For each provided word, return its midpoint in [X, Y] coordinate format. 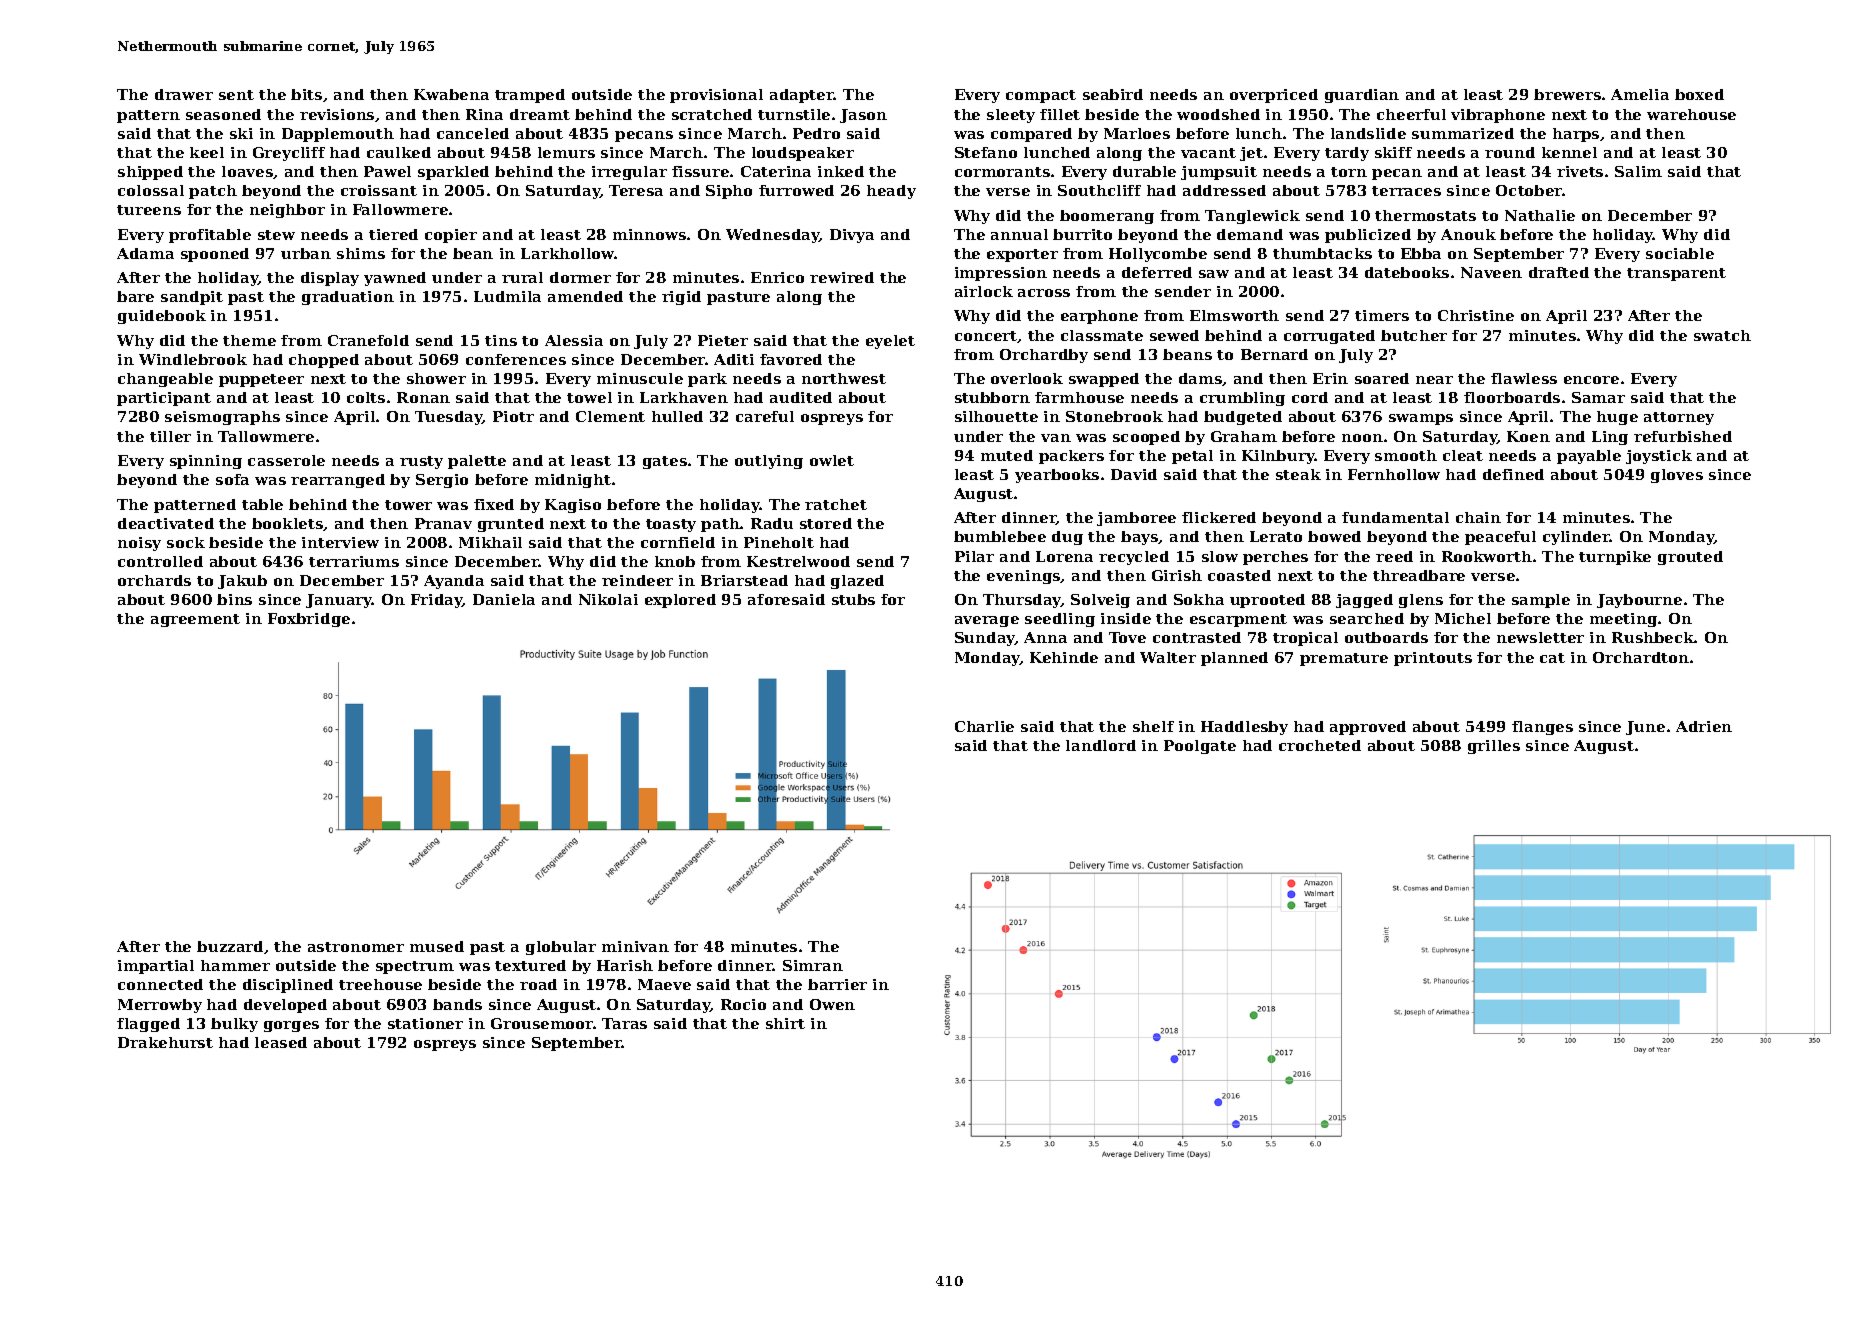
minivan [635, 946]
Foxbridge [309, 620]
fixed [494, 504]
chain [1478, 517]
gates [665, 462]
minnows [649, 234]
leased [281, 1042]
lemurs [566, 152]
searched [1367, 618]
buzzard [230, 946]
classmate [1102, 335]
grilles [1494, 747]
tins [501, 340]
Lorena [1064, 556]
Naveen [1491, 272]
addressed [1224, 190]
